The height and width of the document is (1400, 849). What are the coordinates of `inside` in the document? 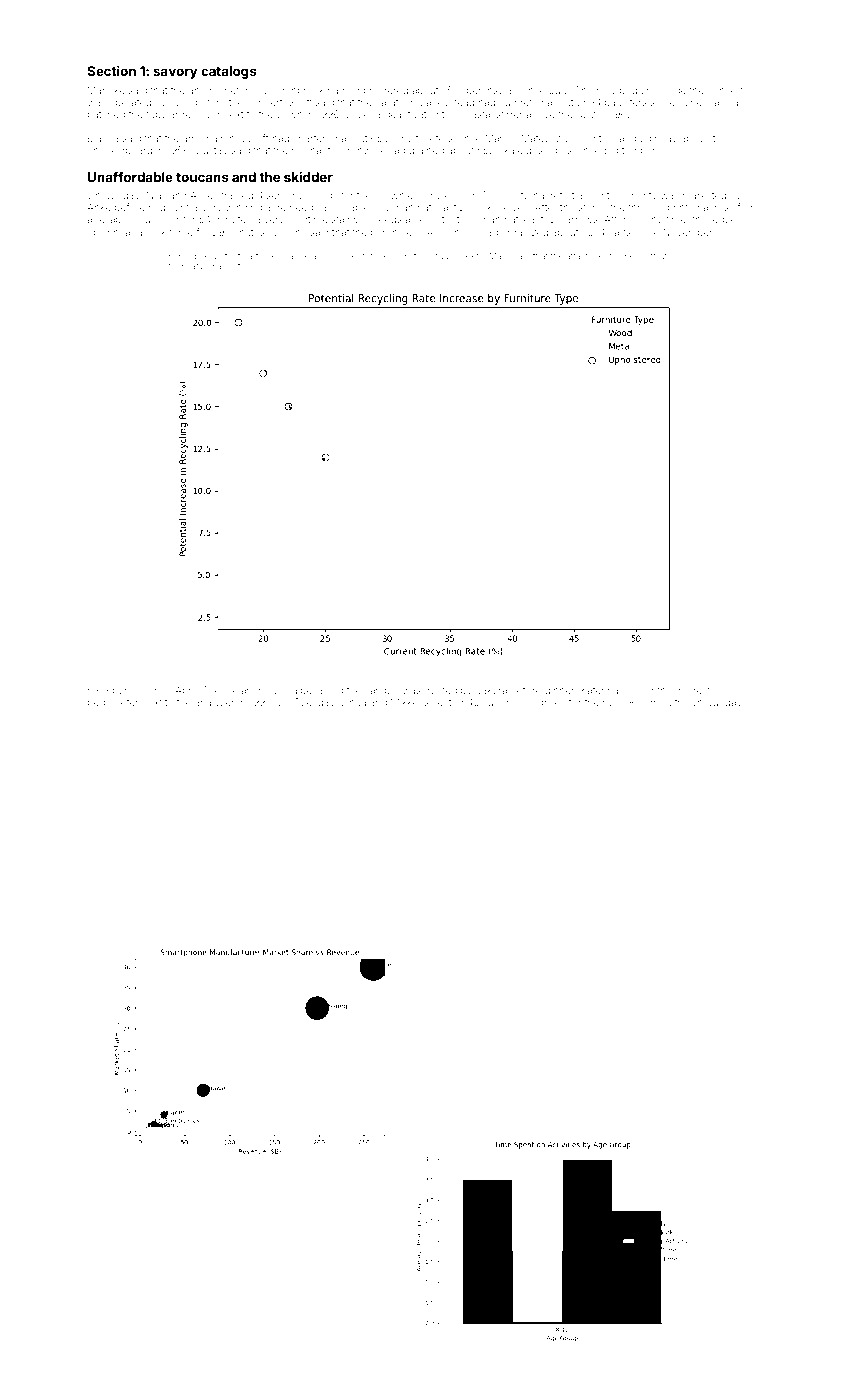 It's located at (672, 90).
